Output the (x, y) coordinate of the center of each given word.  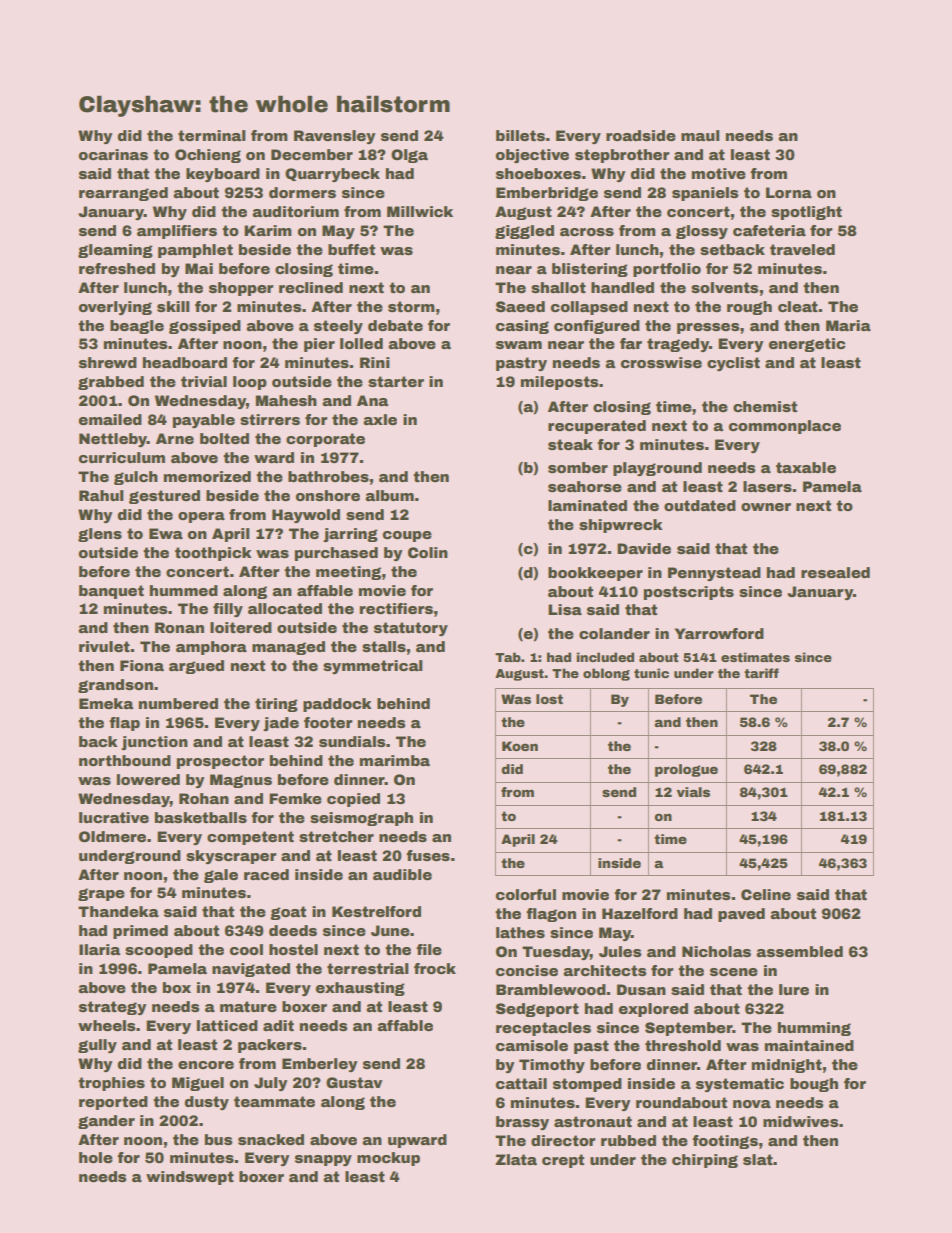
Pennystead (714, 574)
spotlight (806, 213)
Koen (520, 746)
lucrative (114, 817)
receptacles (543, 1029)
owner (766, 507)
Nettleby (113, 440)
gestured (164, 497)
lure (794, 989)
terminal (212, 135)
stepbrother (622, 156)
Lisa (565, 609)
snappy (323, 1160)
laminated (587, 505)
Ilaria (99, 949)
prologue (686, 770)
